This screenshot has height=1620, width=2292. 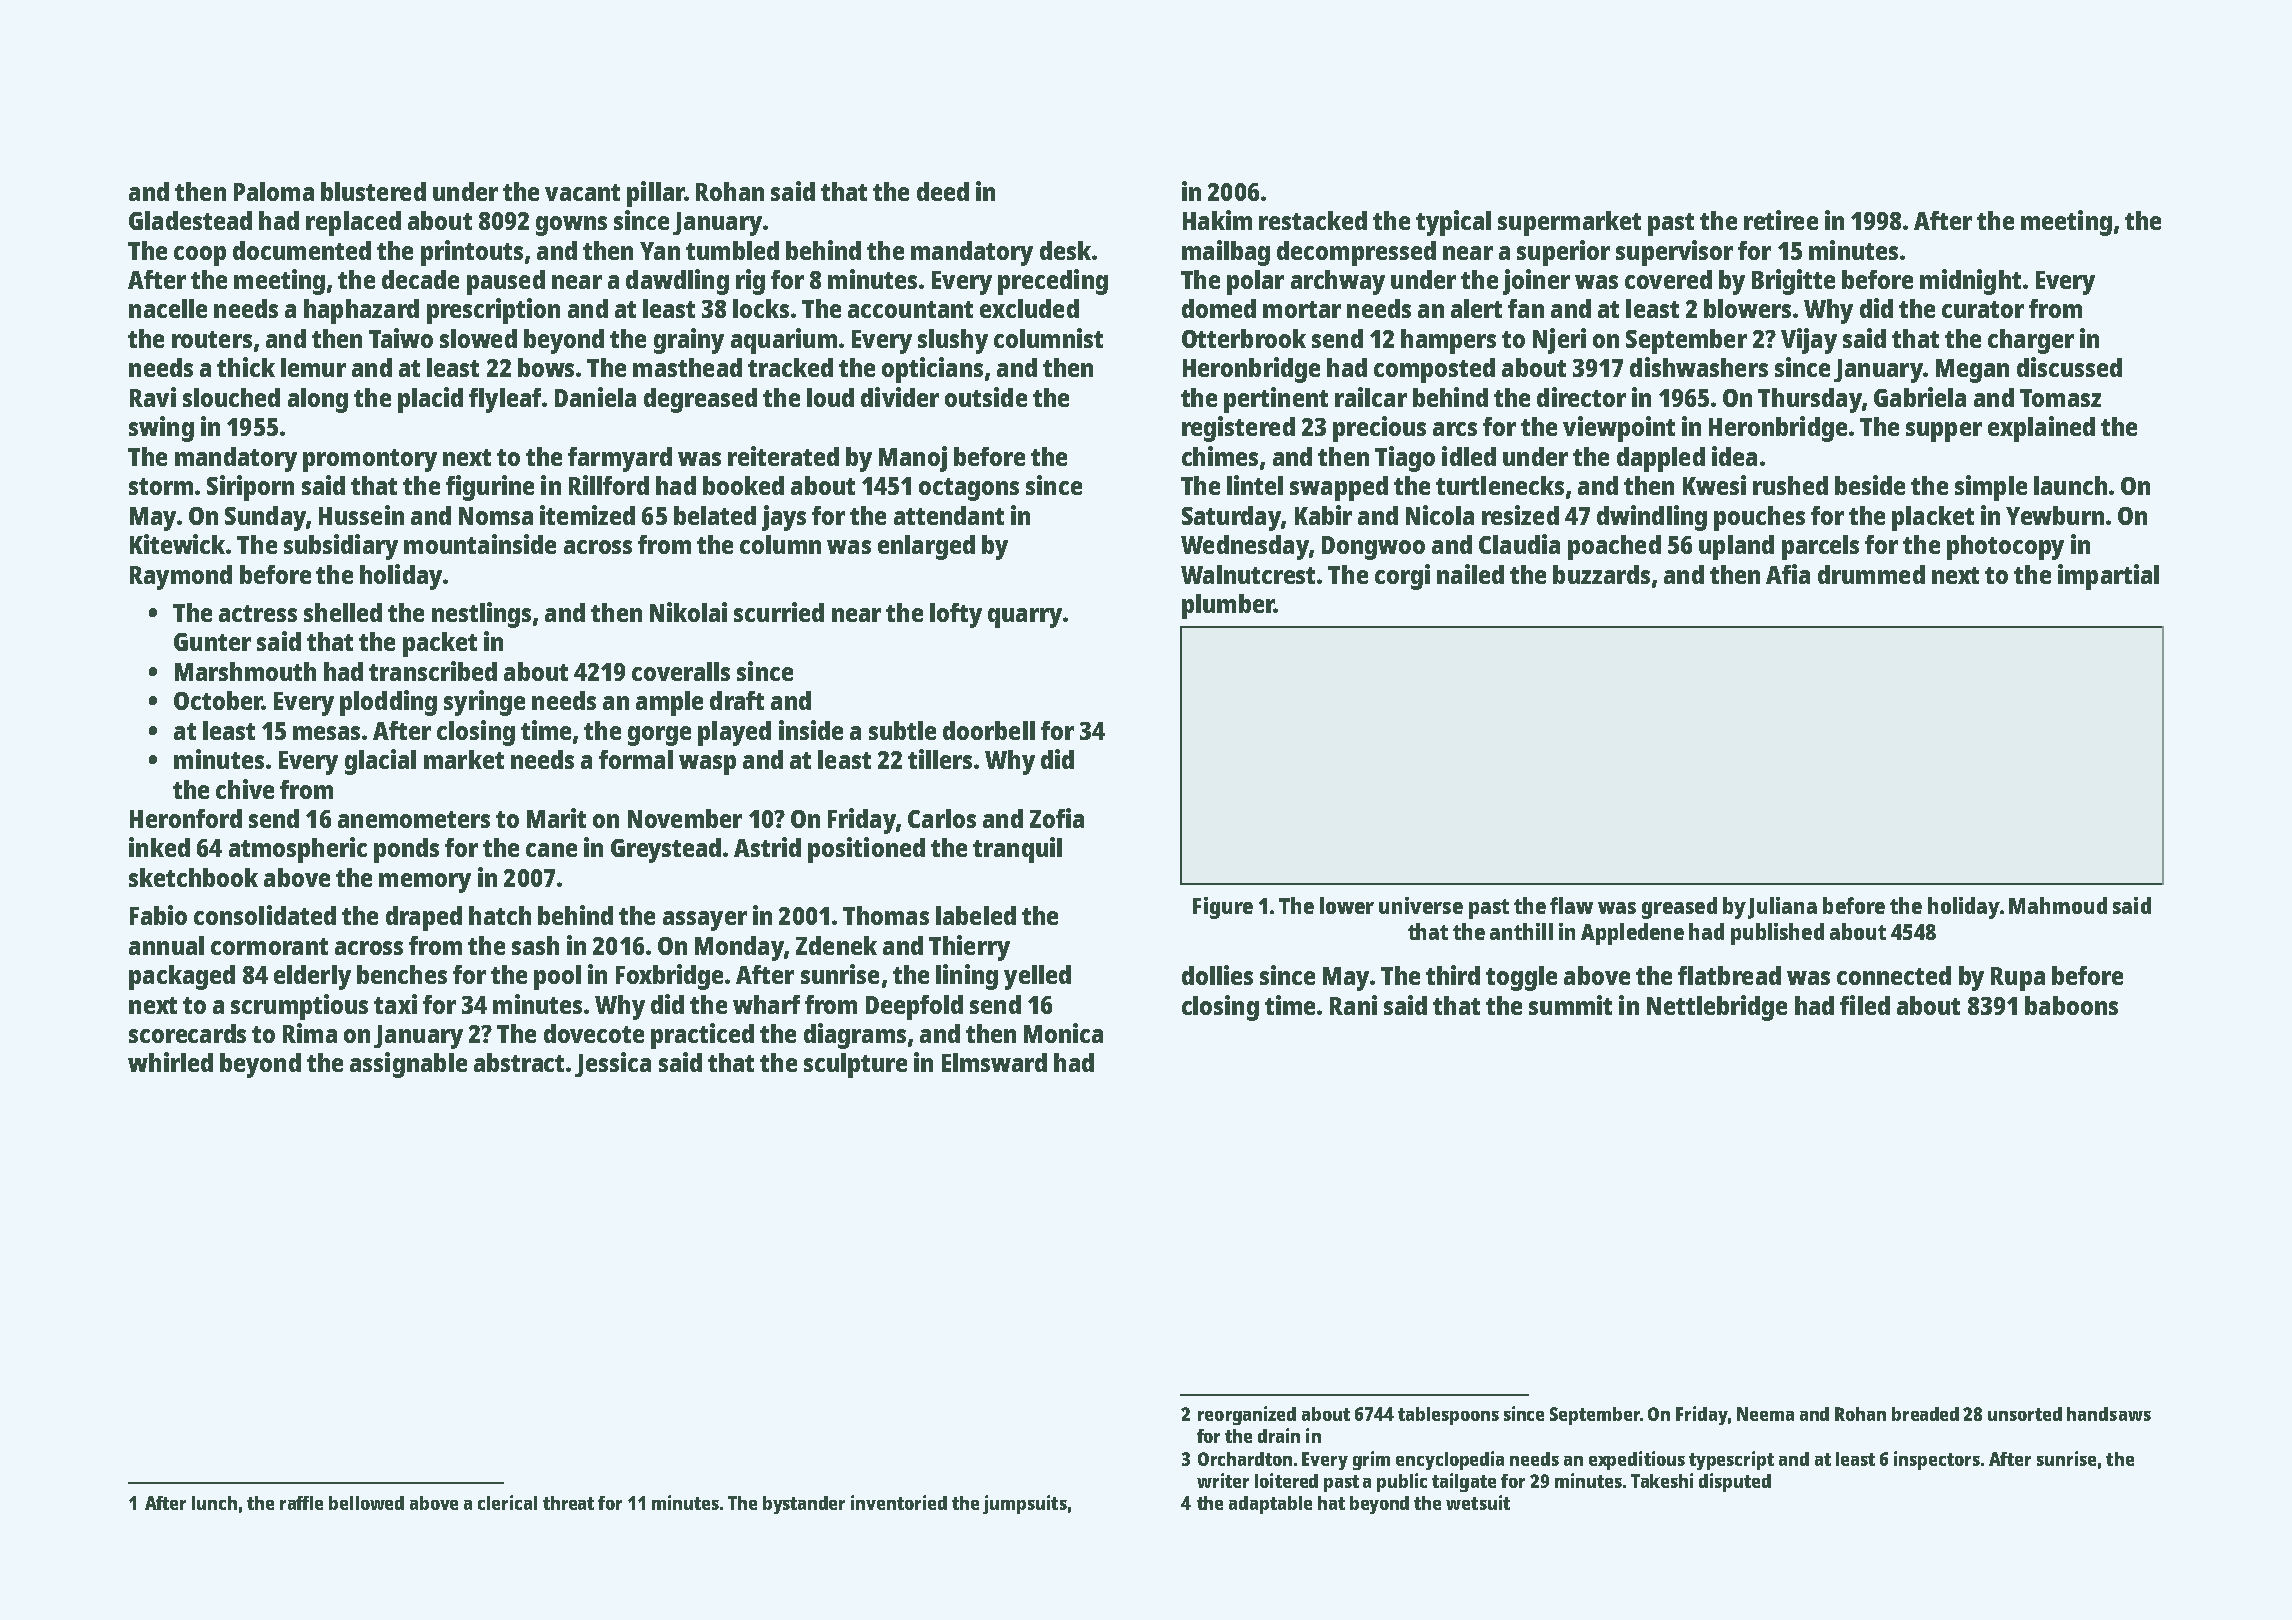 I want to click on chimes, so click(x=1220, y=456).
